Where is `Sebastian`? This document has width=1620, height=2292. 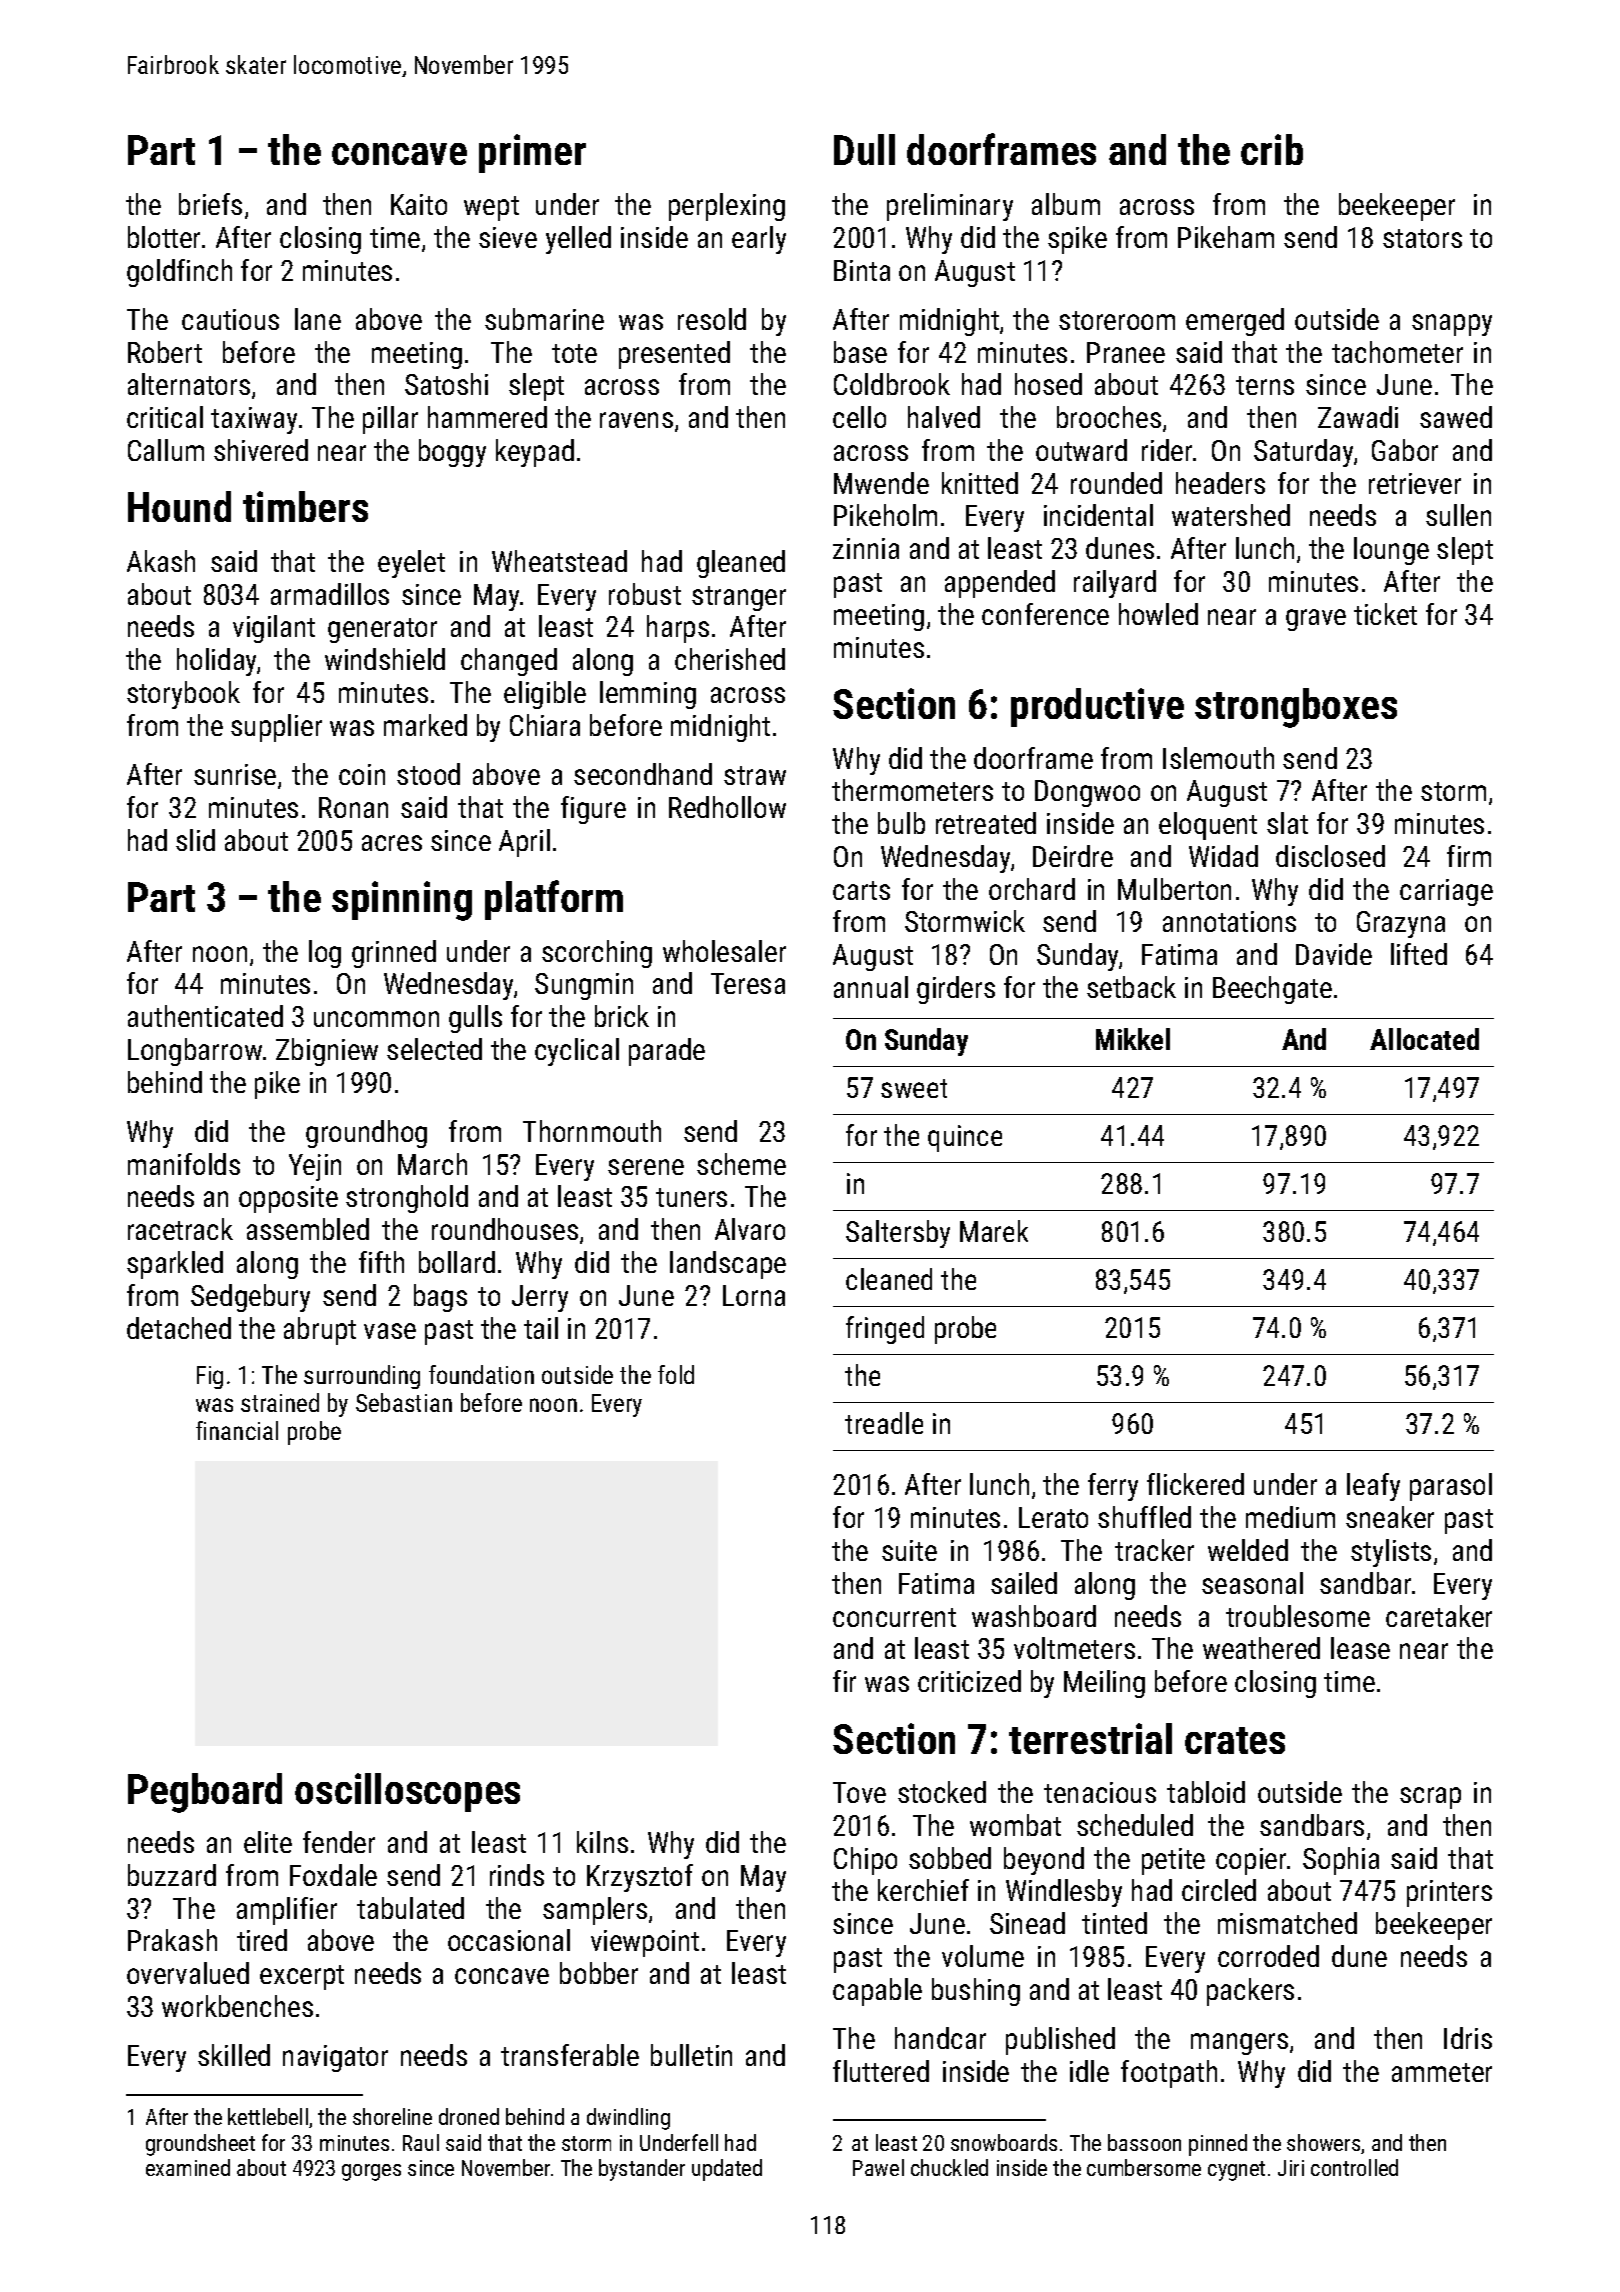
Sebastian is located at coordinates (404, 1402).
